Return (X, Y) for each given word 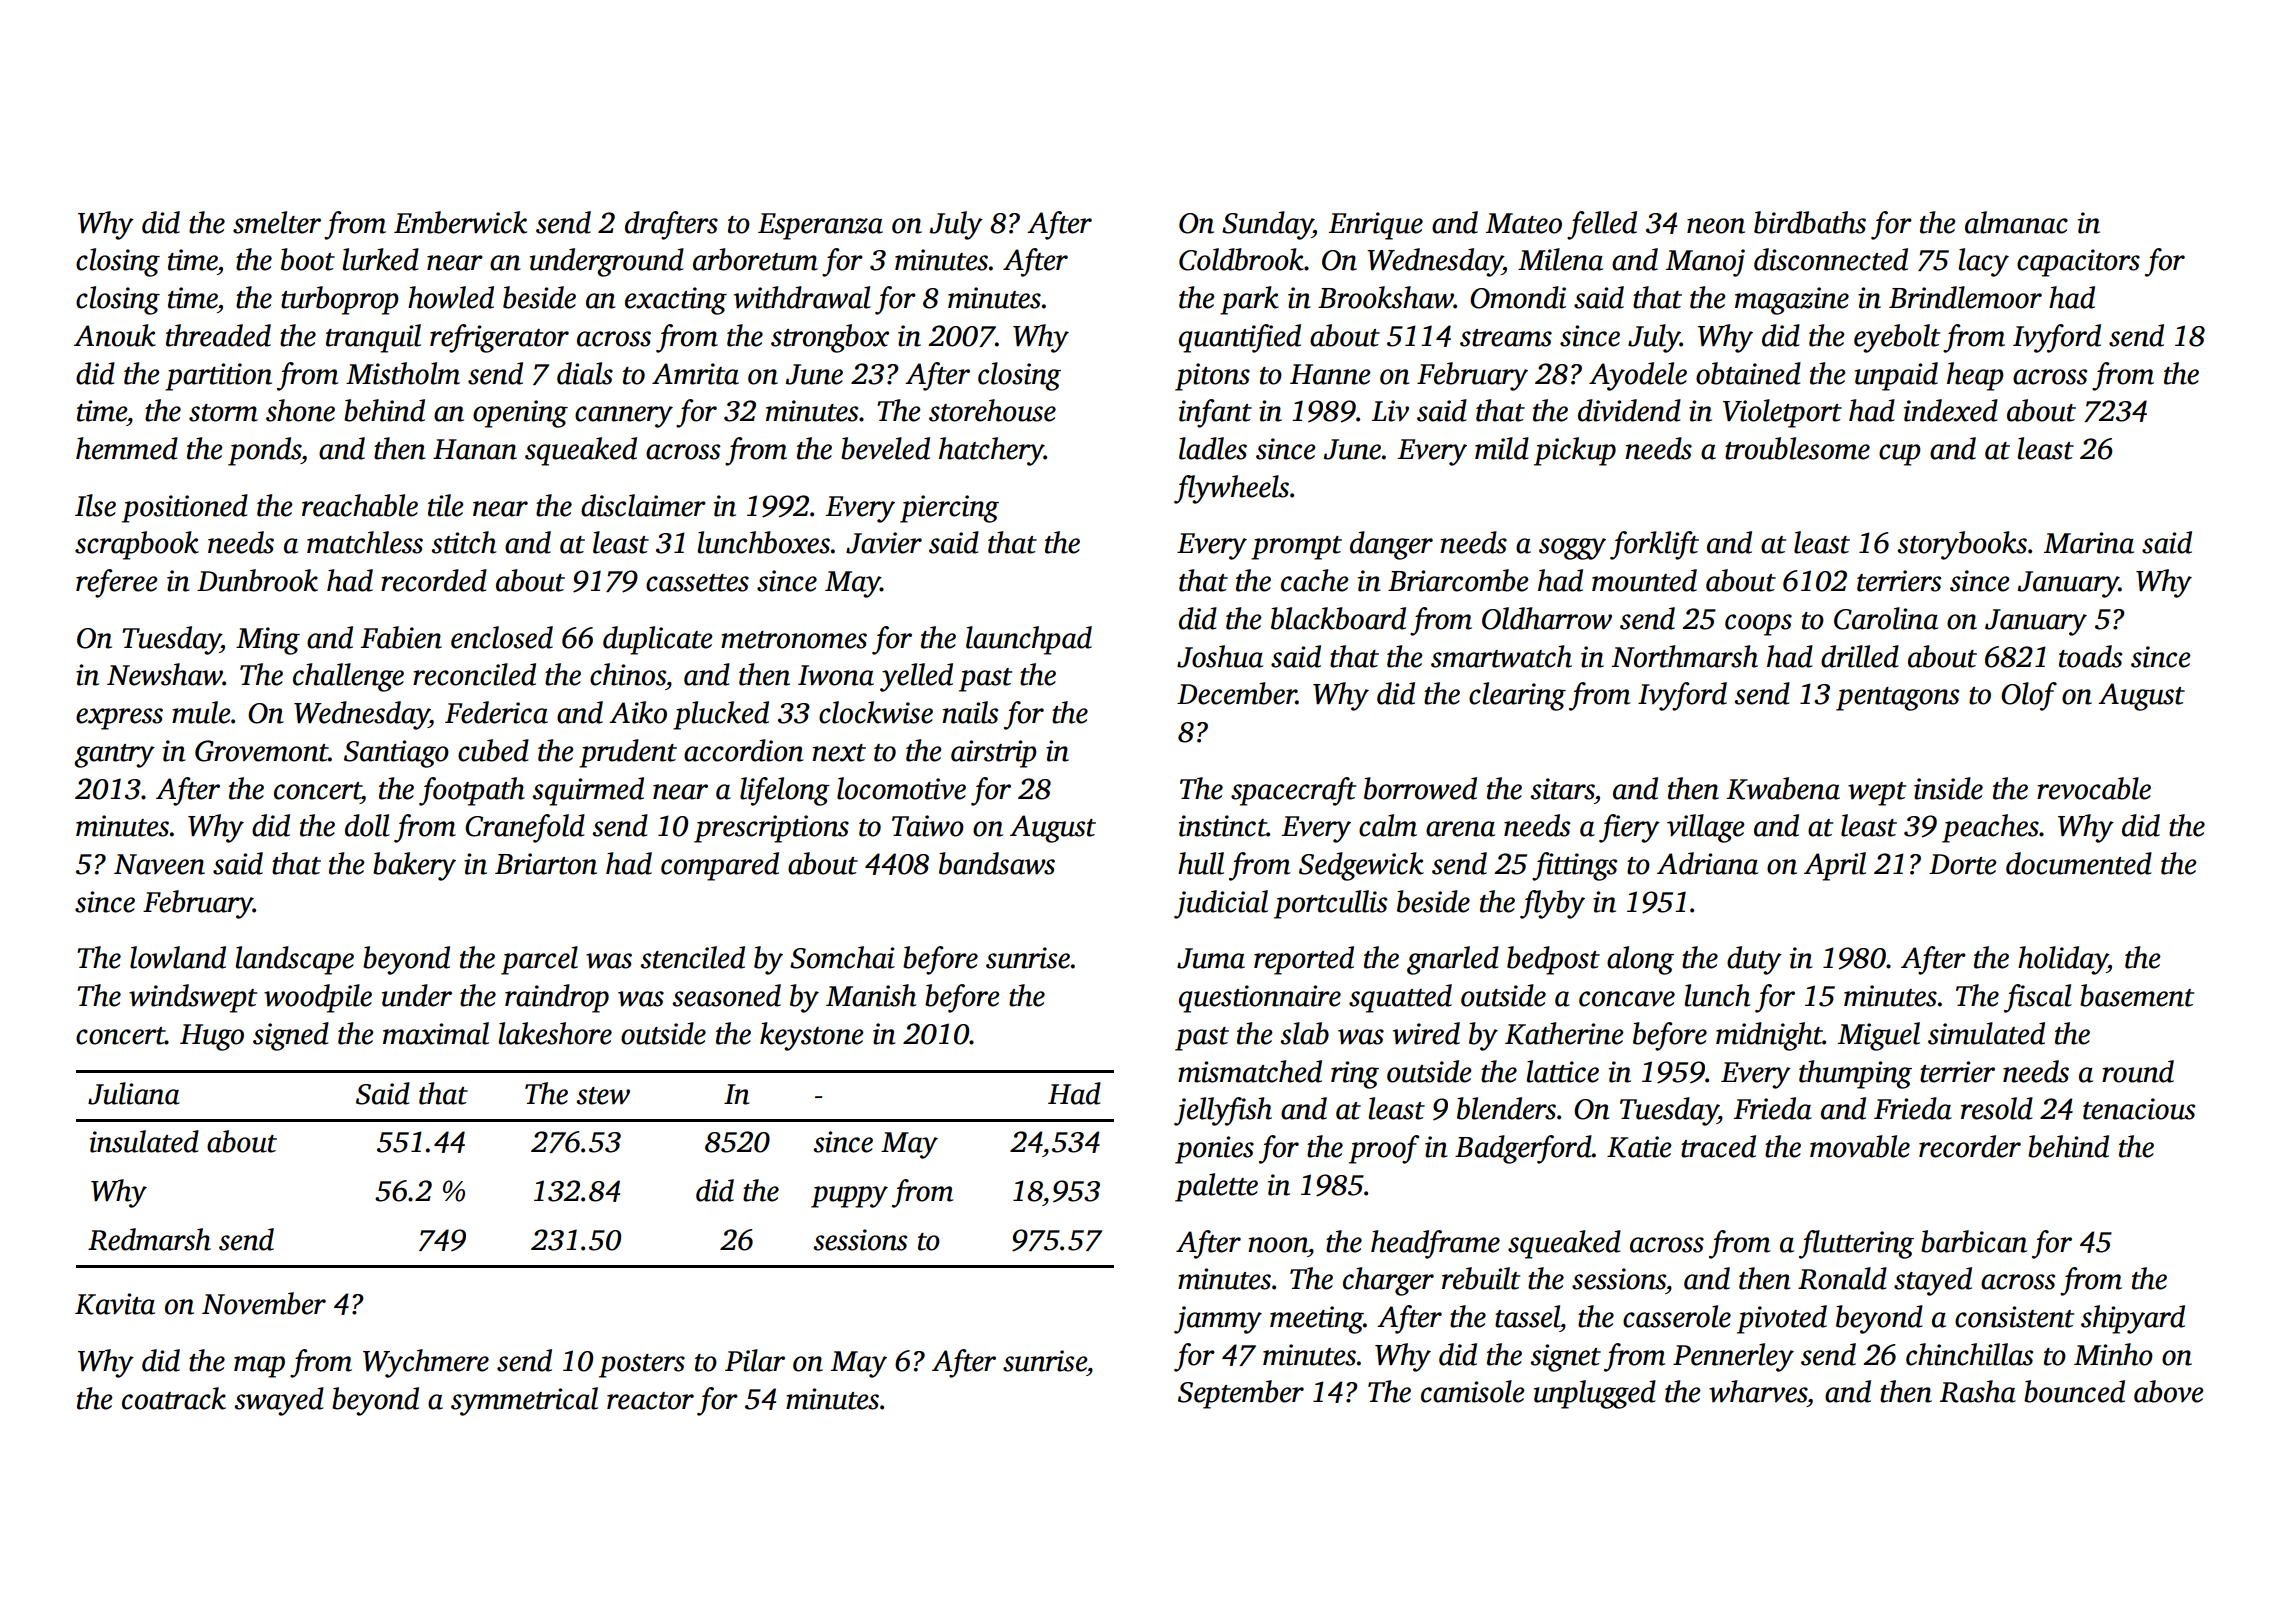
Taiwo (928, 826)
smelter (277, 222)
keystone (812, 1036)
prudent (628, 753)
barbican (1974, 1241)
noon (1278, 1245)
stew (603, 1096)
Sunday (1267, 225)
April (1835, 866)
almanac (2016, 222)
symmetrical (524, 1401)
